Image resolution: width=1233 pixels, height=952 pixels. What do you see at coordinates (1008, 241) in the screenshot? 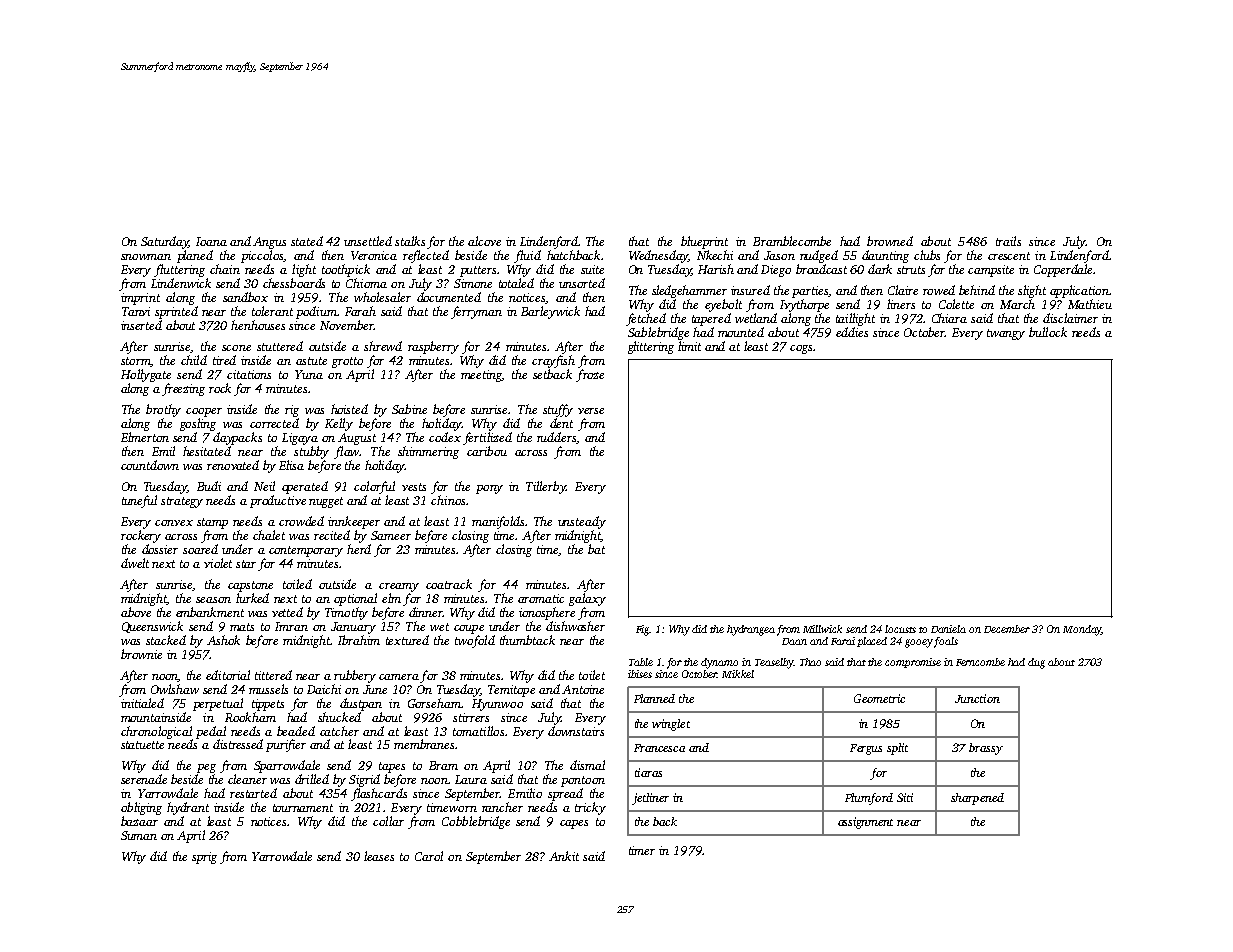
I see `trails` at bounding box center [1008, 241].
